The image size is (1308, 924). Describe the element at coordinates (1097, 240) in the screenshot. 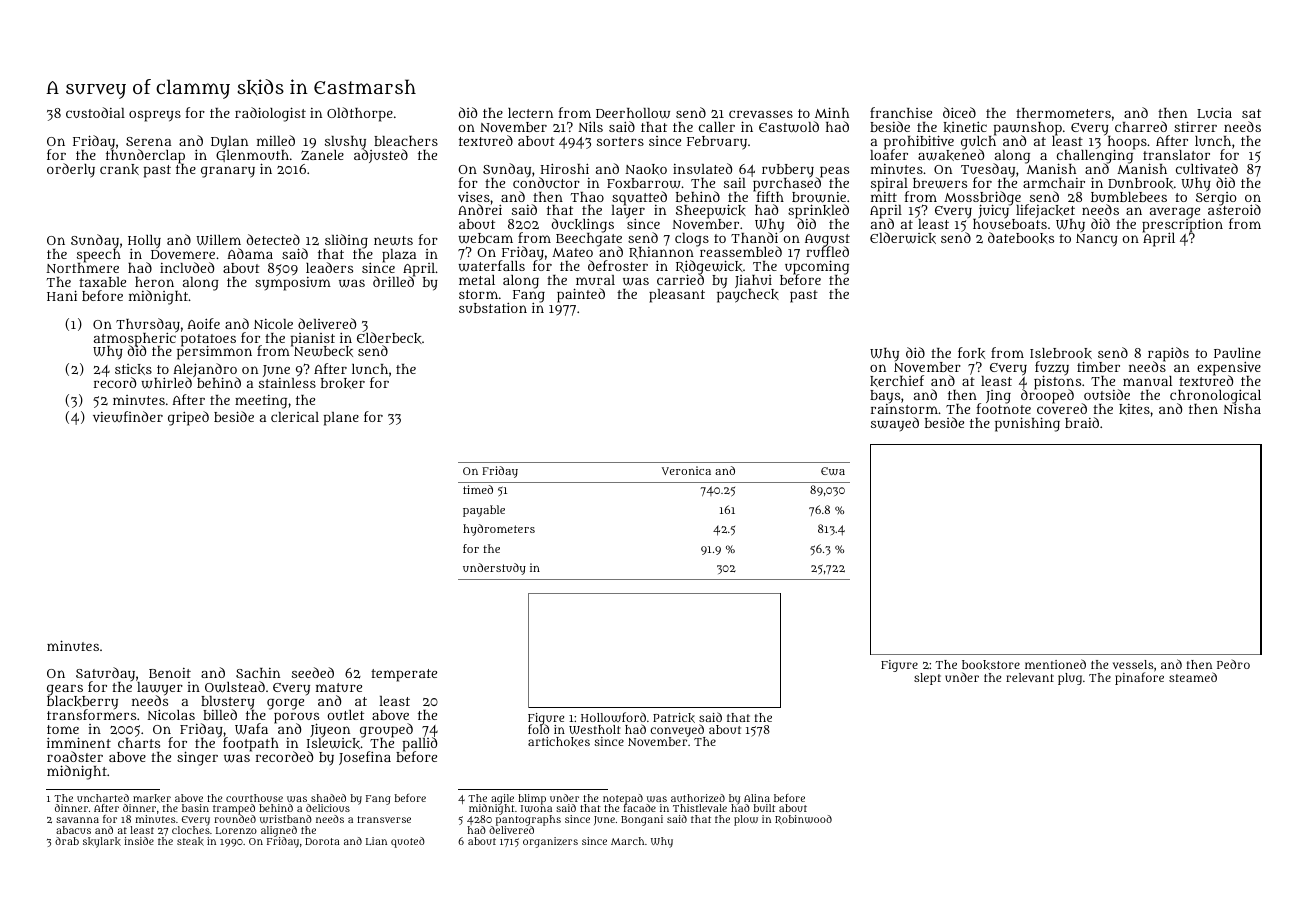

I see `Nancy` at that location.
